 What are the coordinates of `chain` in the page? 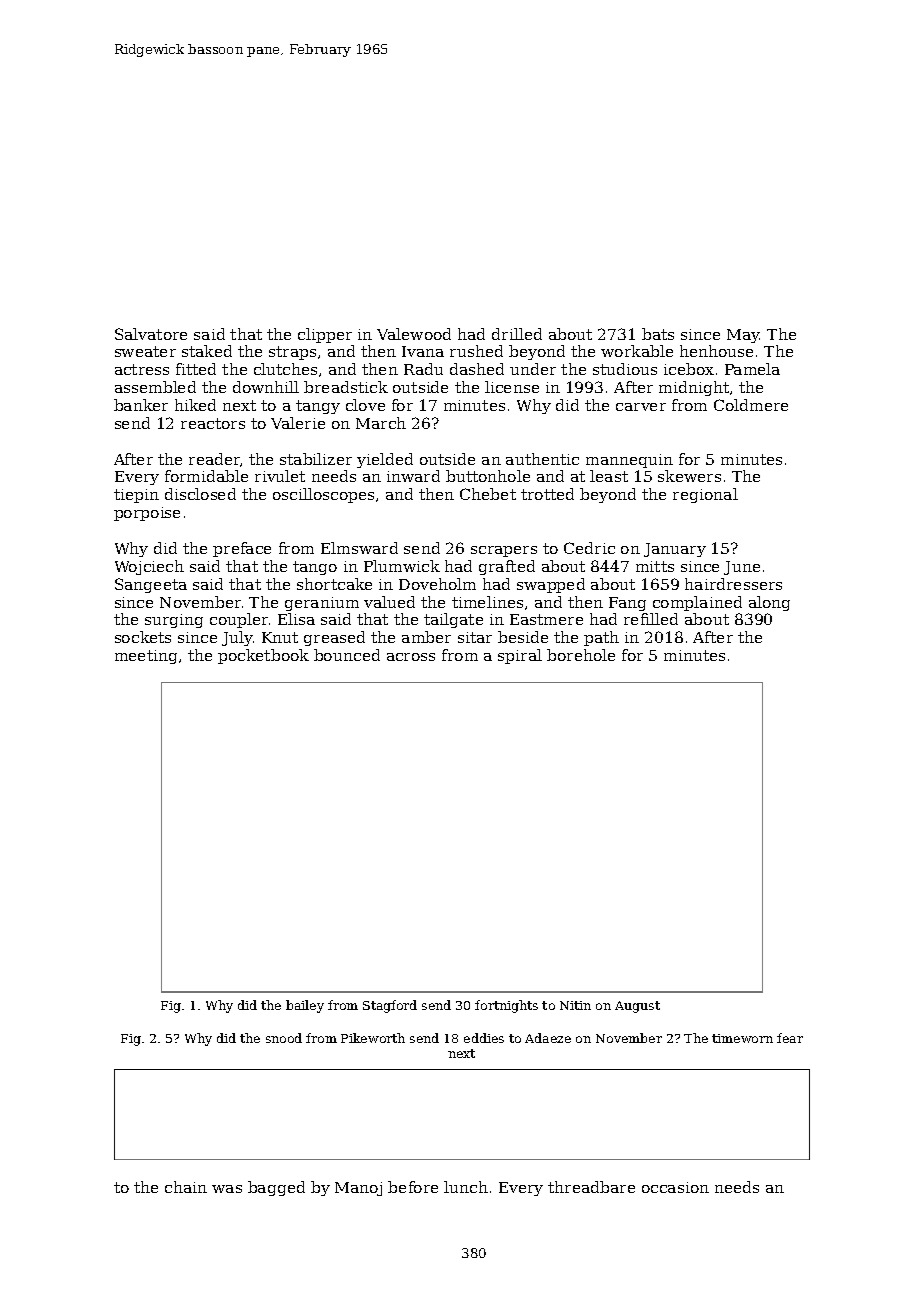 It's located at (186, 1187).
